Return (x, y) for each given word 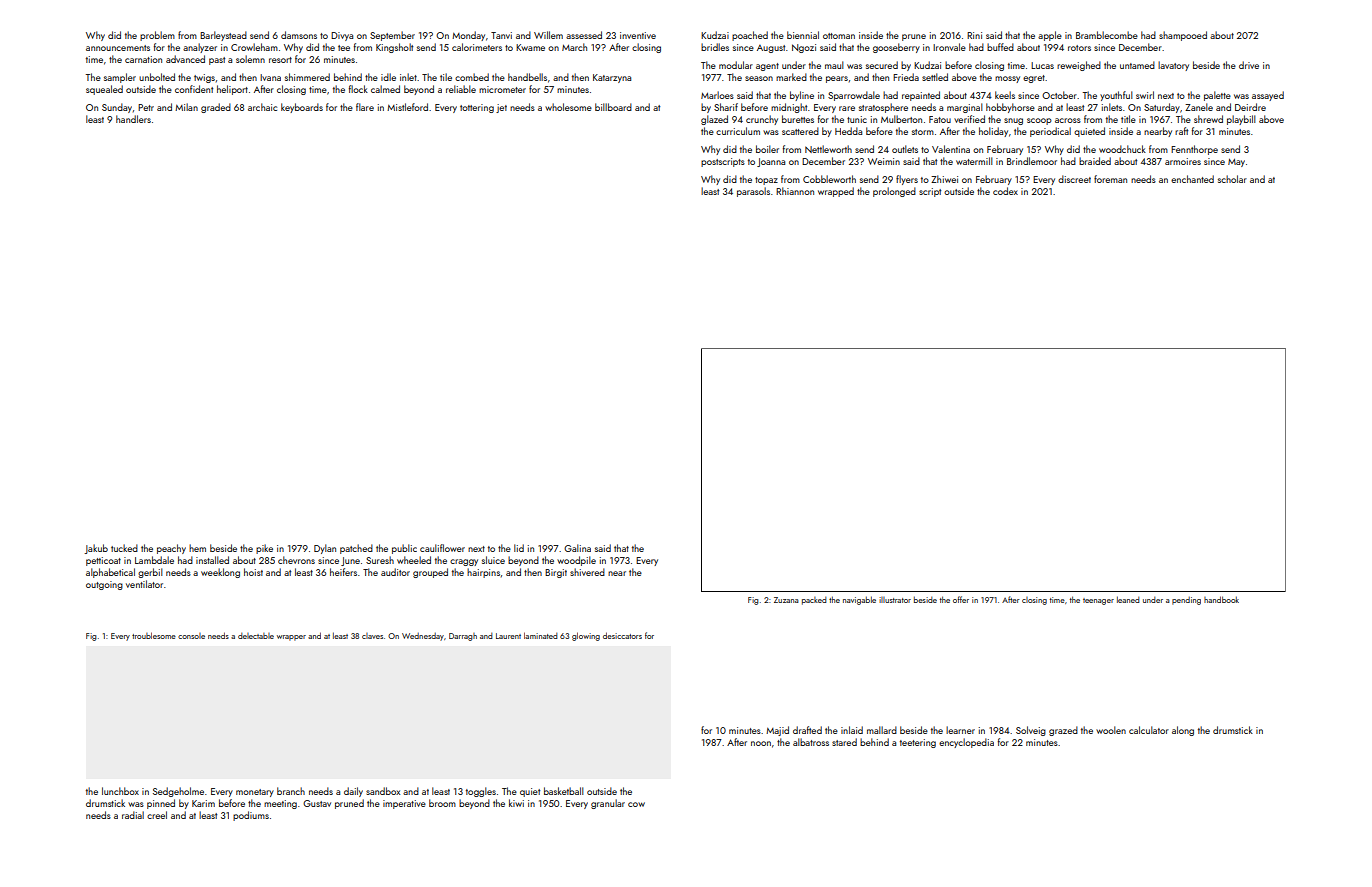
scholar (1232, 179)
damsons (299, 35)
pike (264, 549)
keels (1005, 95)
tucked (124, 548)
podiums (251, 816)
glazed (714, 120)
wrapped (836, 192)
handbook (1221, 599)
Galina (577, 548)
